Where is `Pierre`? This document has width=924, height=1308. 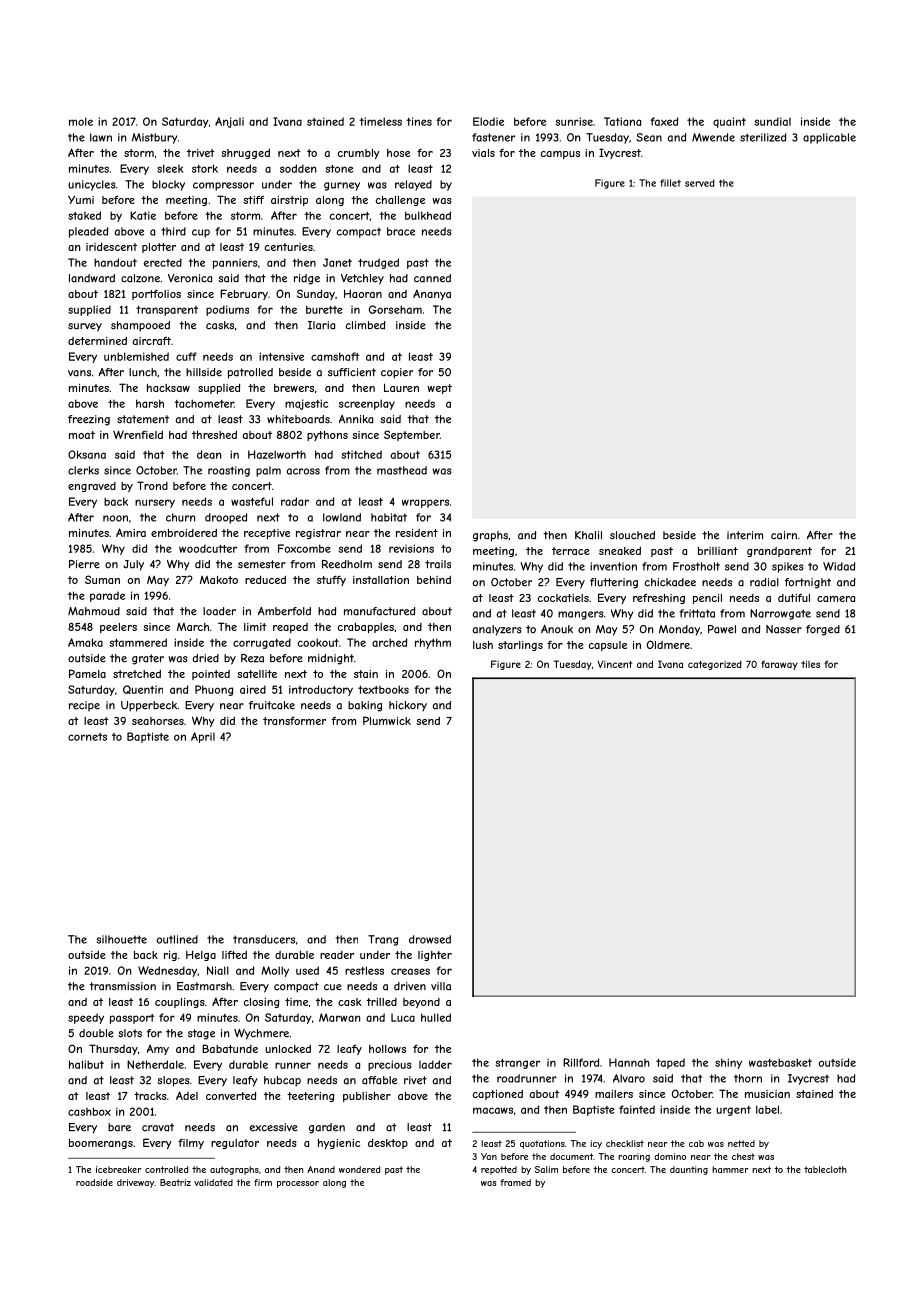
Pierre is located at coordinates (84, 564).
